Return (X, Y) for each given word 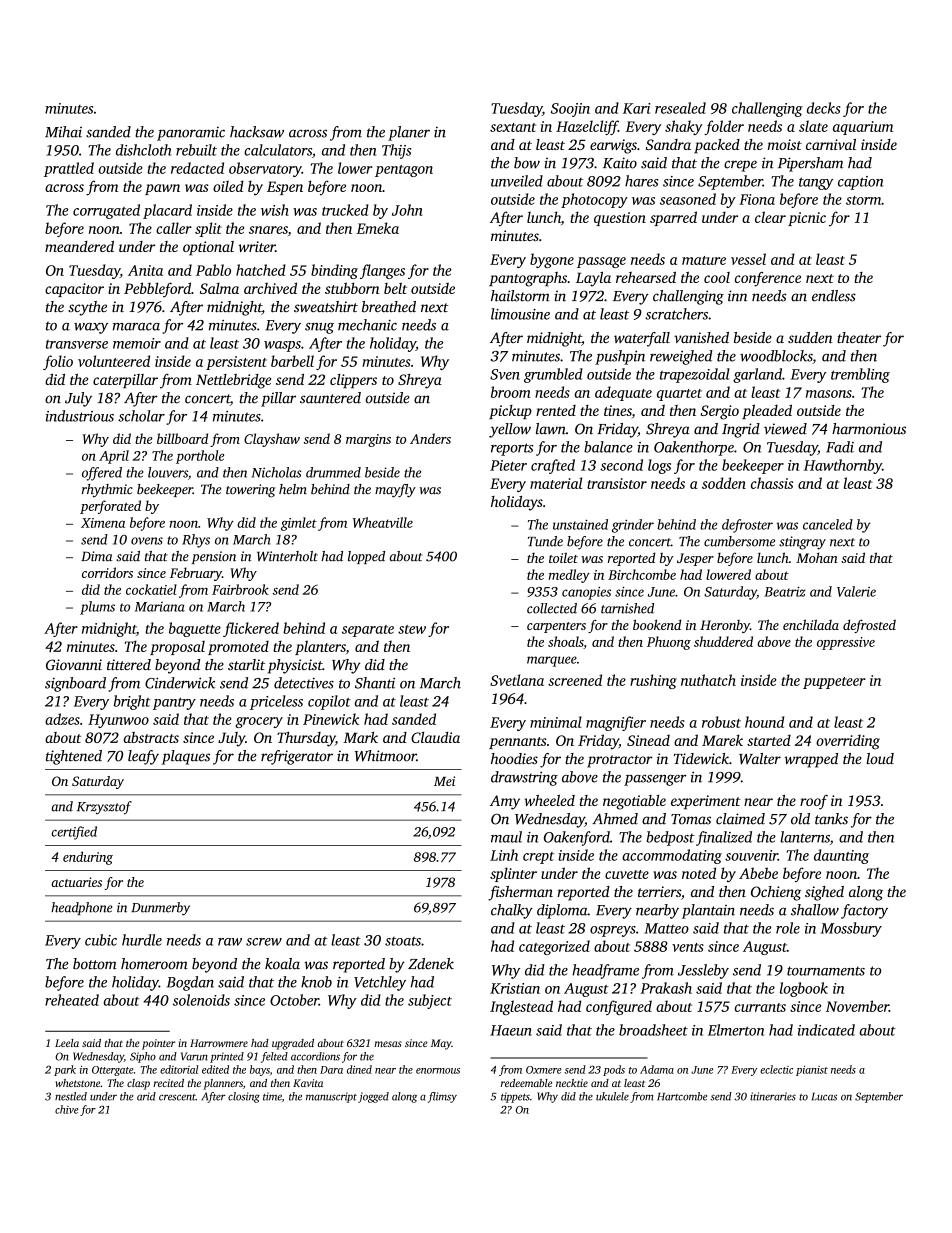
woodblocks (776, 357)
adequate (623, 393)
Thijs (396, 151)
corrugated (106, 211)
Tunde (545, 541)
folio (58, 362)
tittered (129, 664)
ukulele (612, 1096)
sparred (673, 218)
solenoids (201, 1000)
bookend (657, 624)
